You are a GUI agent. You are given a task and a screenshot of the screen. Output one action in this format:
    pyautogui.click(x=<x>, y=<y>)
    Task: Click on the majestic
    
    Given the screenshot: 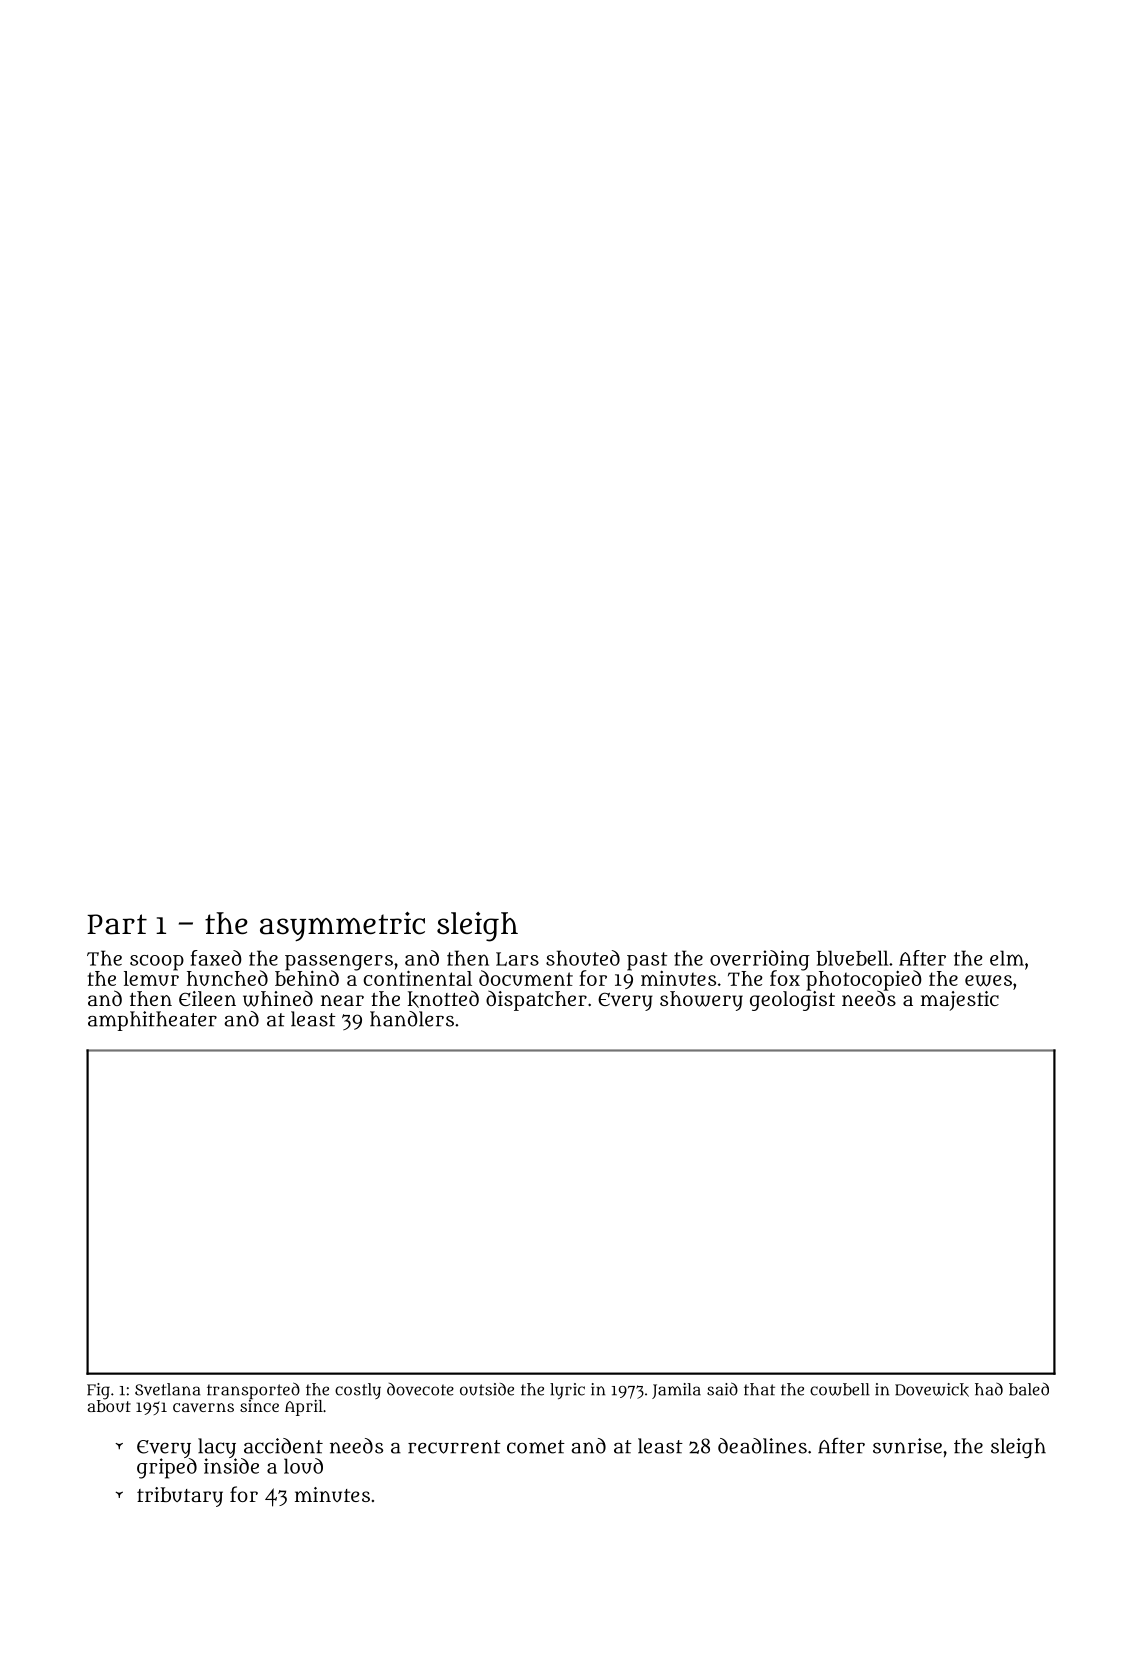 What is the action you would take?
    pyautogui.click(x=960, y=1001)
